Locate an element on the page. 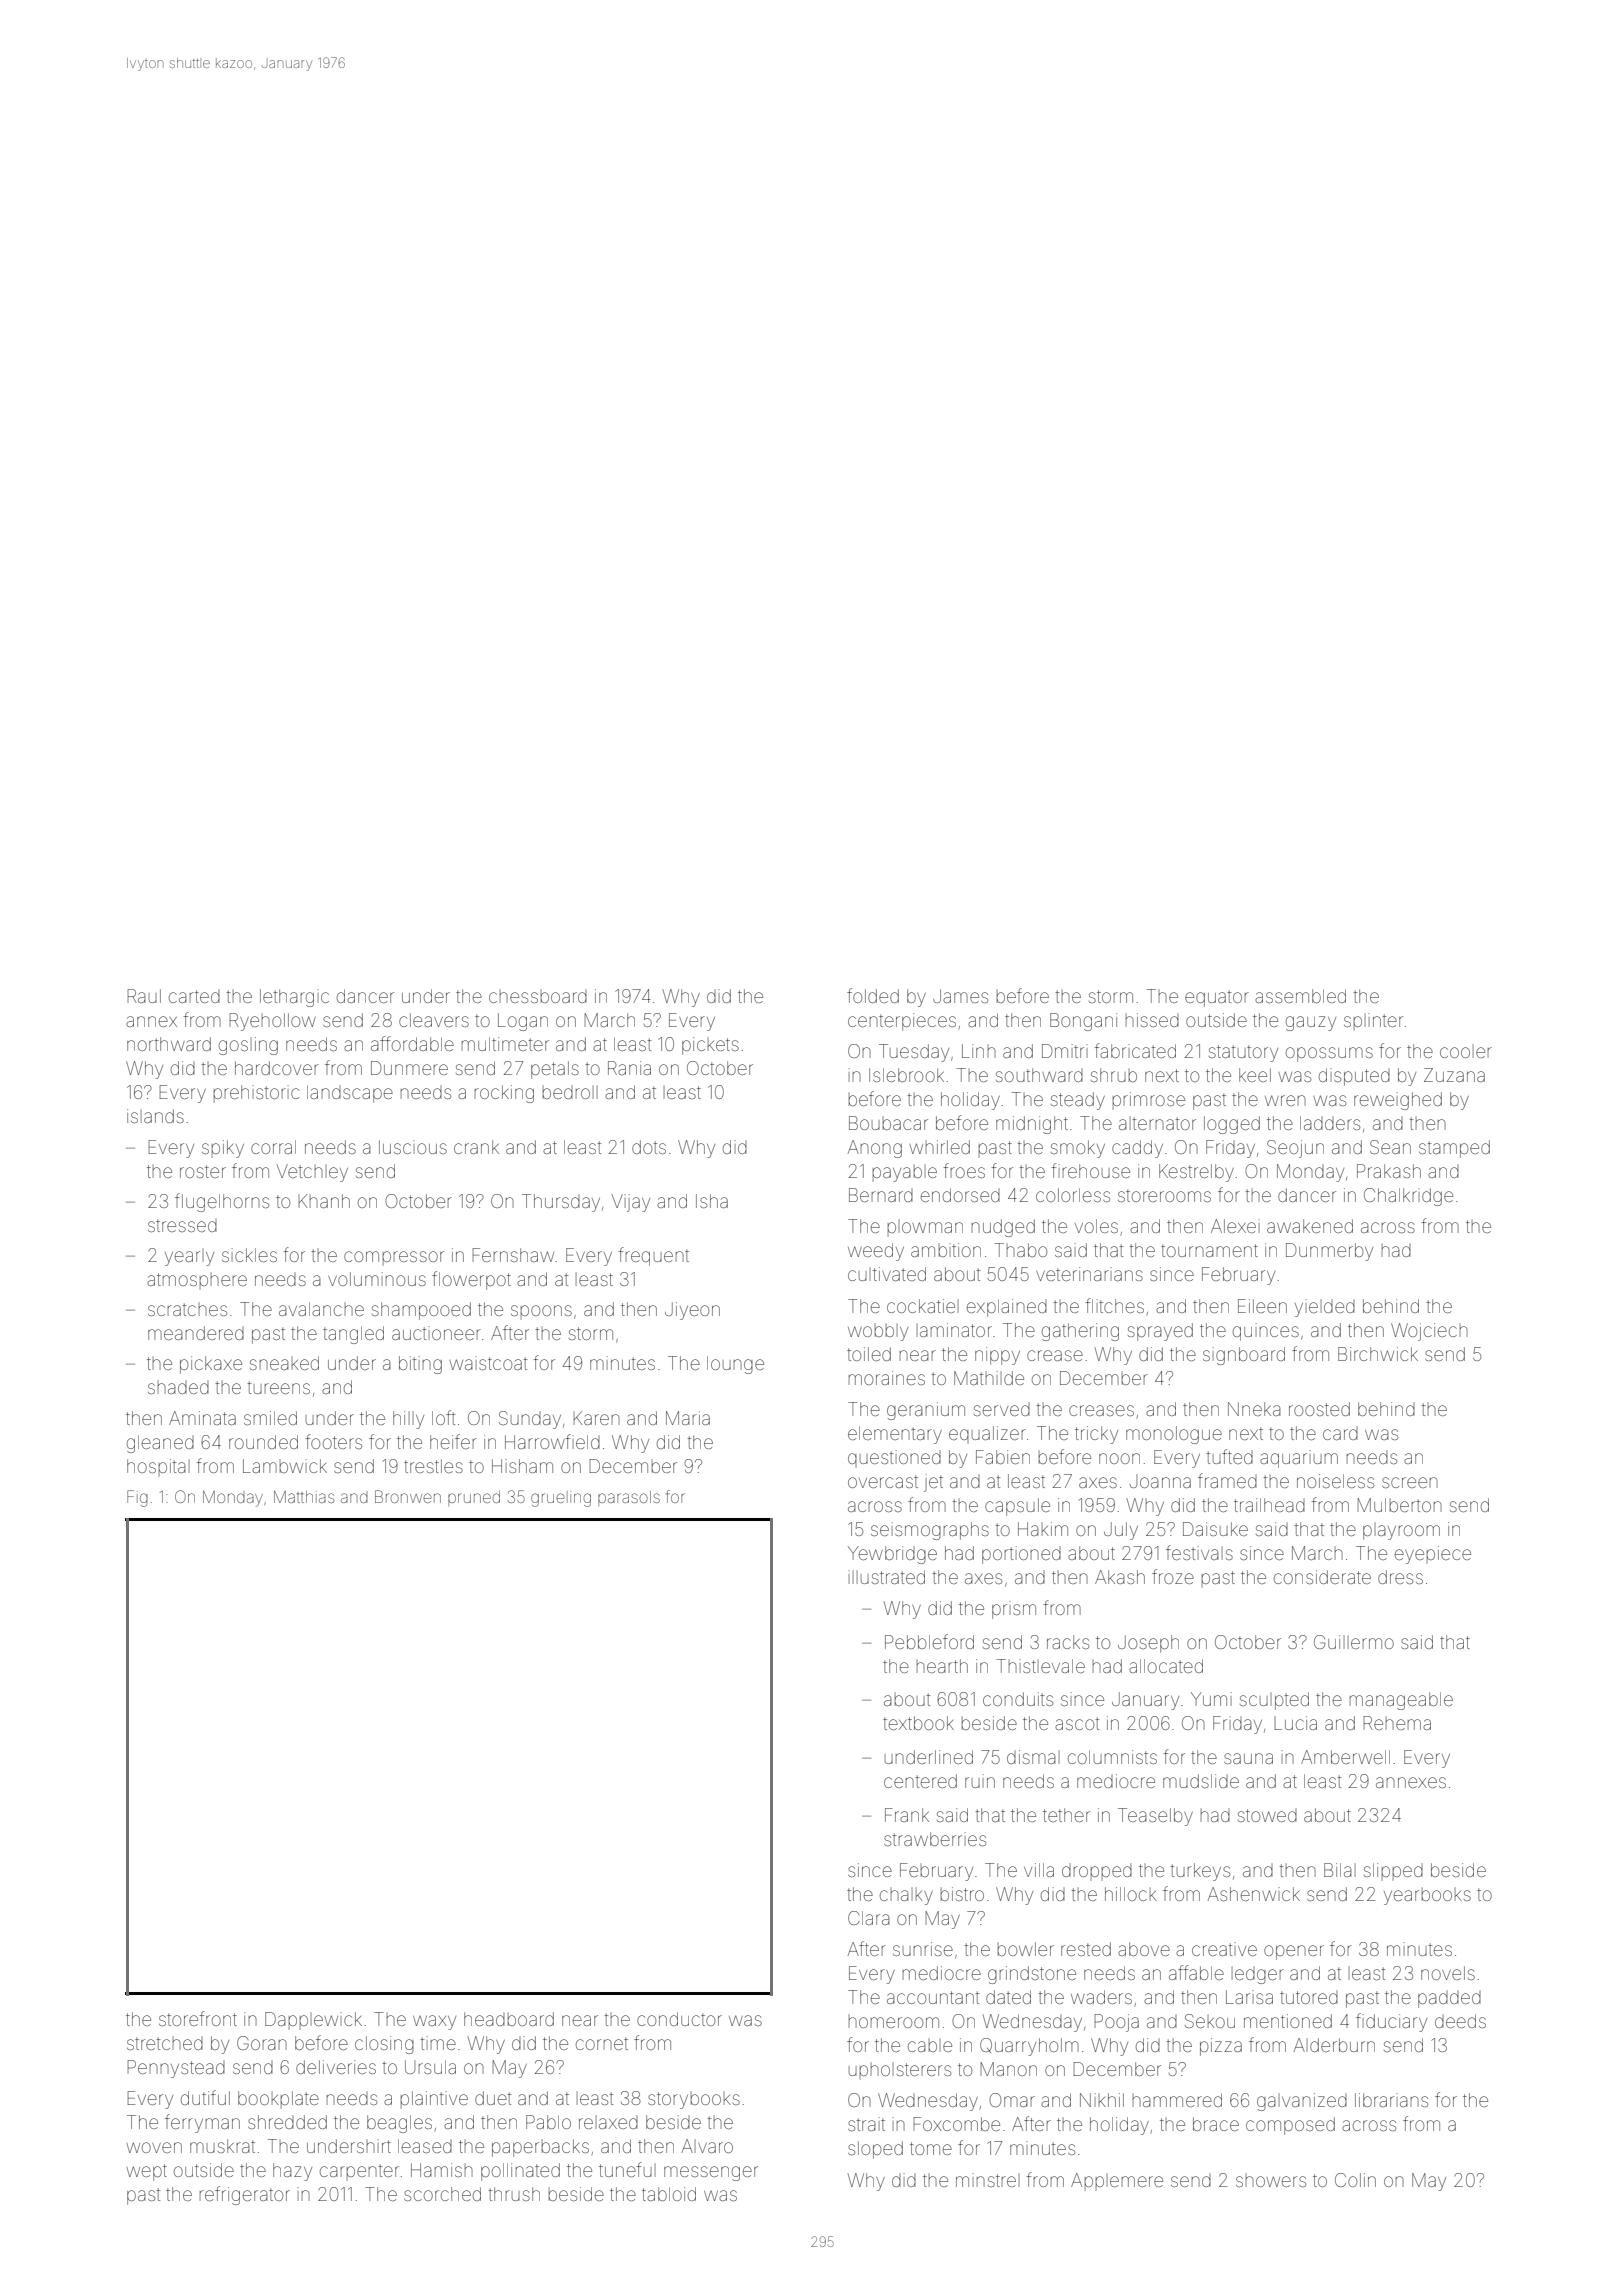  librarians is located at coordinates (1391, 2100).
